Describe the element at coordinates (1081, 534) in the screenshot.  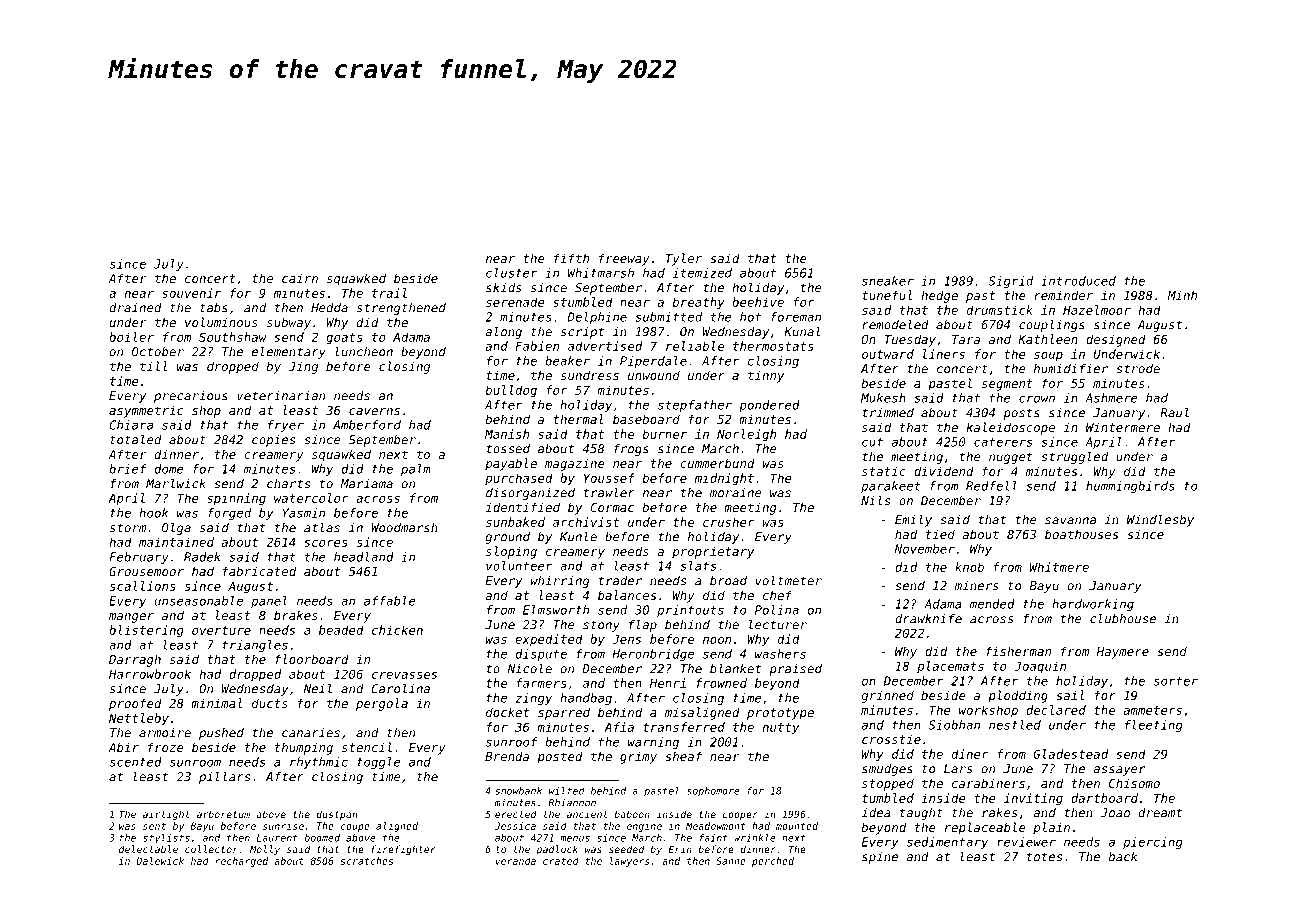
I see `boathouses` at that location.
